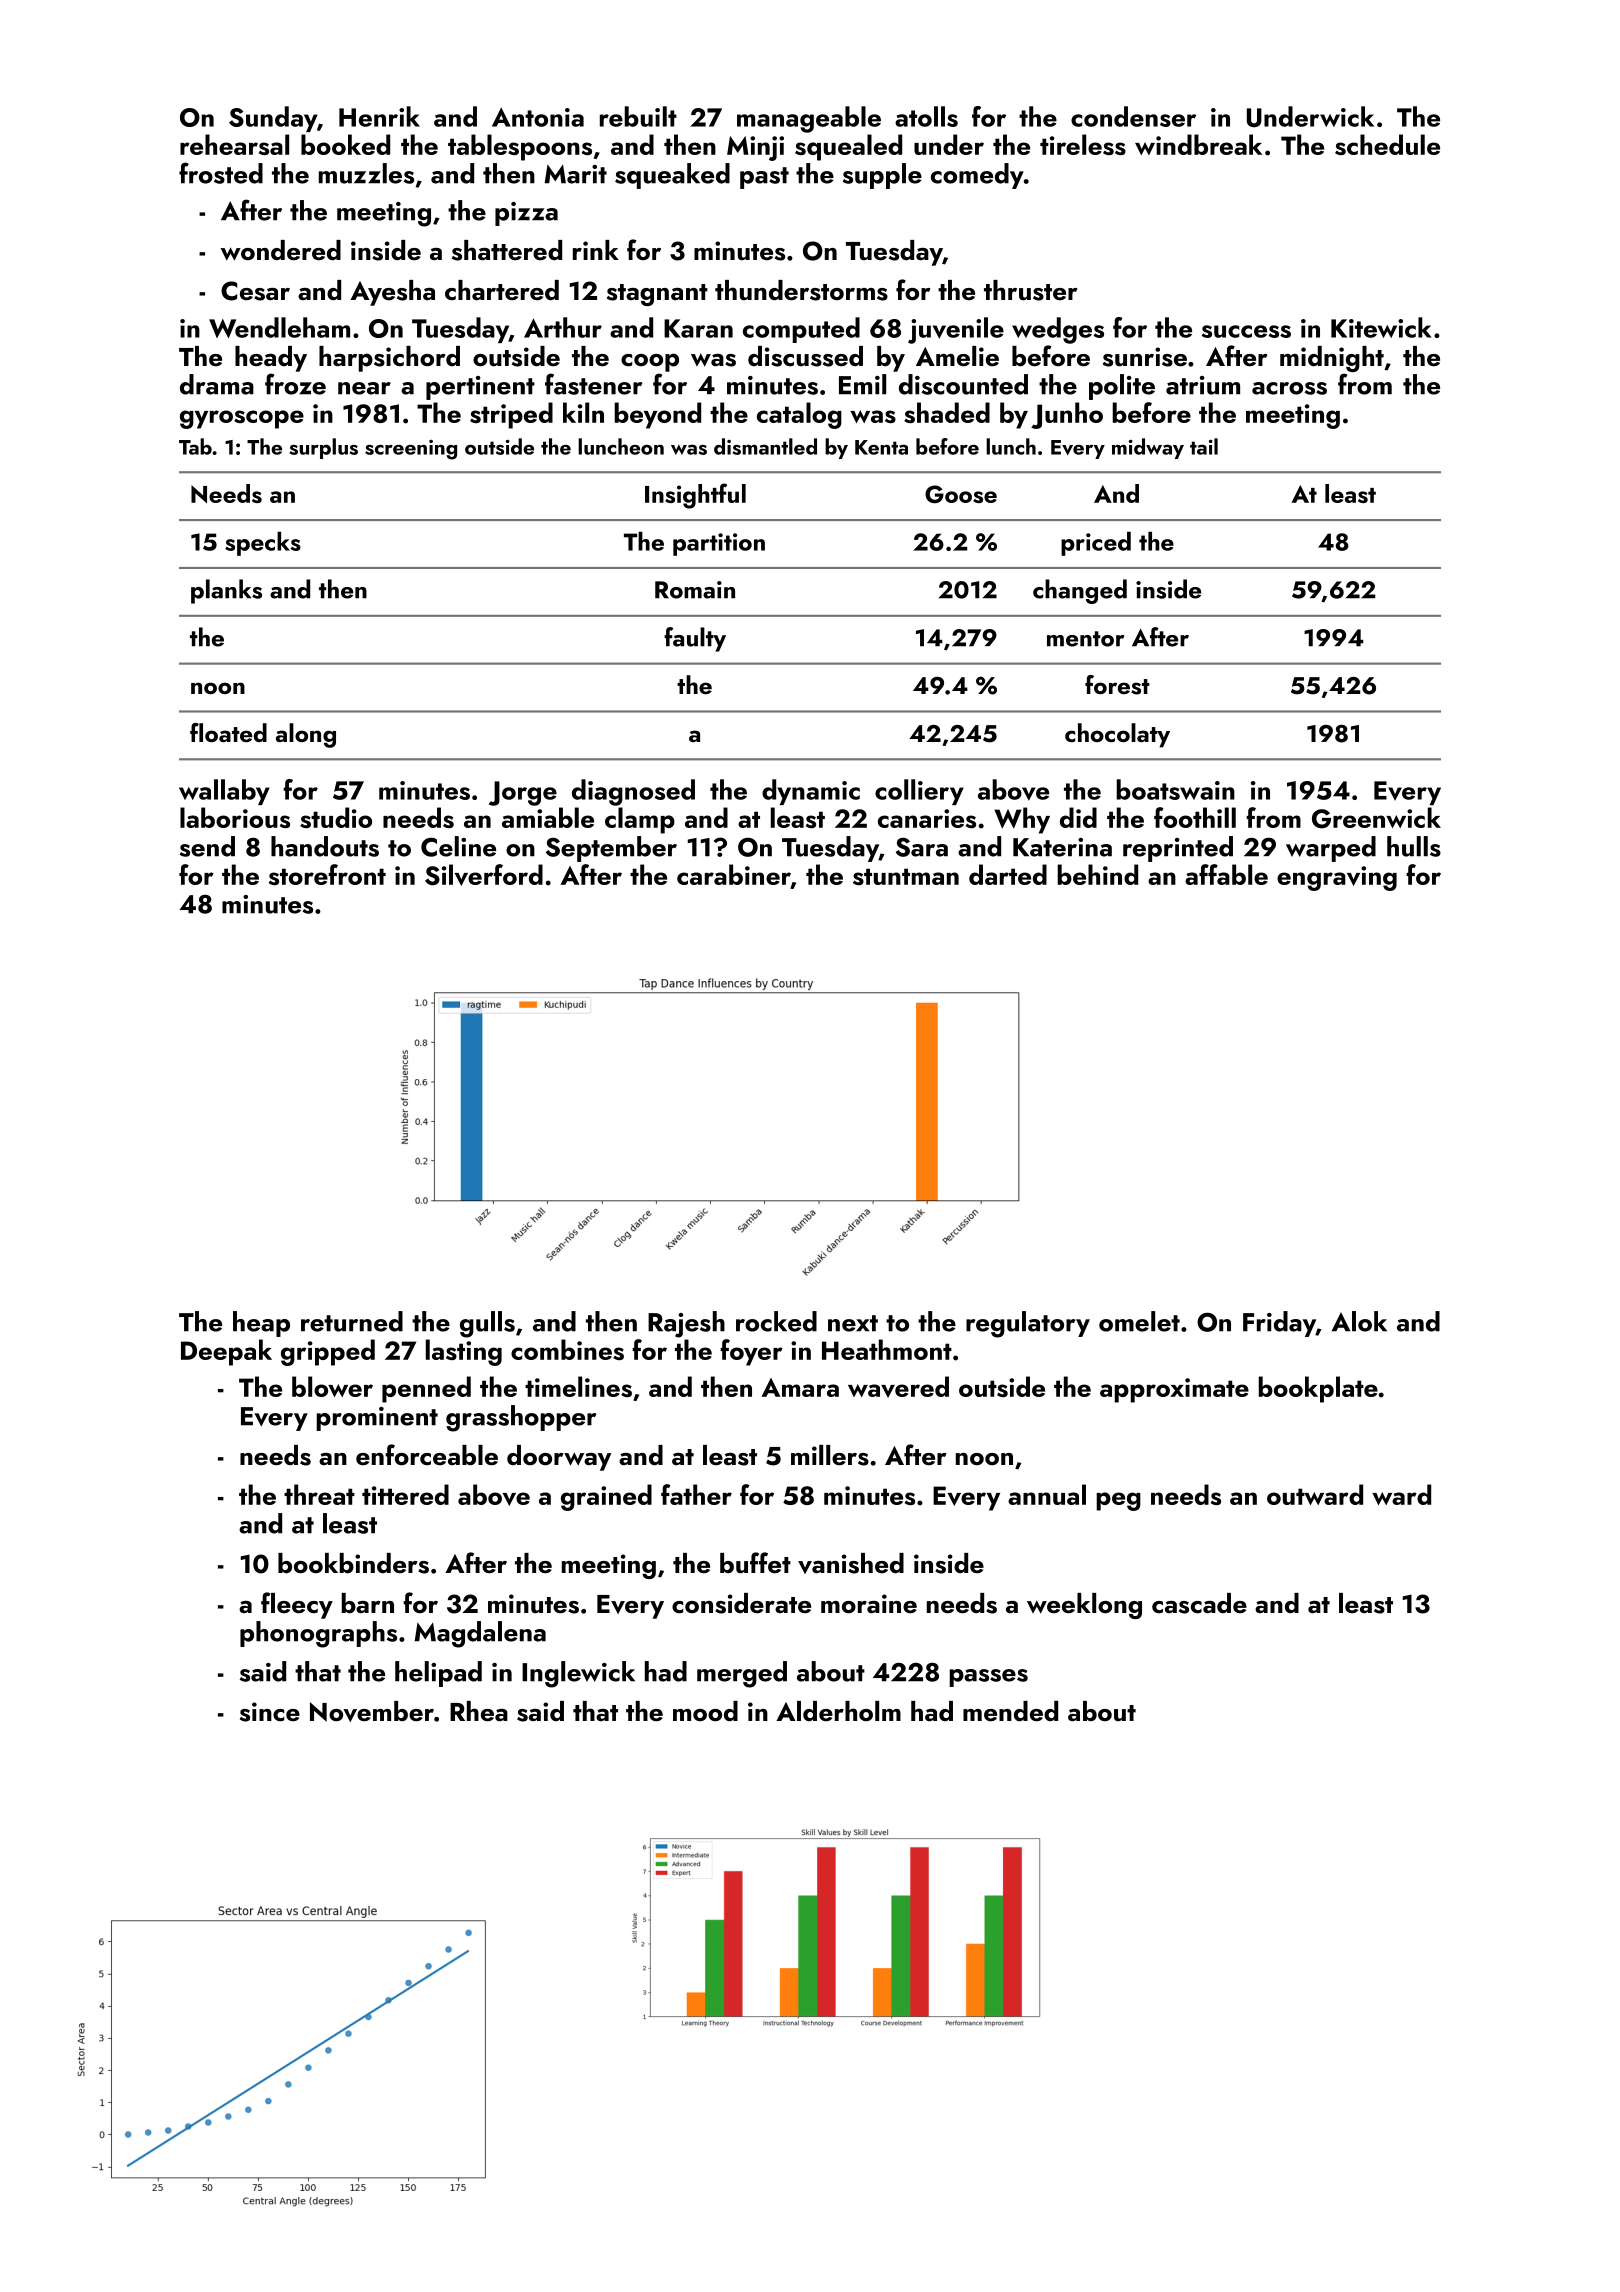 Image resolution: width=1620 pixels, height=2292 pixels. Describe the element at coordinates (1318, 1389) in the page. I see `bookplate` at that location.
